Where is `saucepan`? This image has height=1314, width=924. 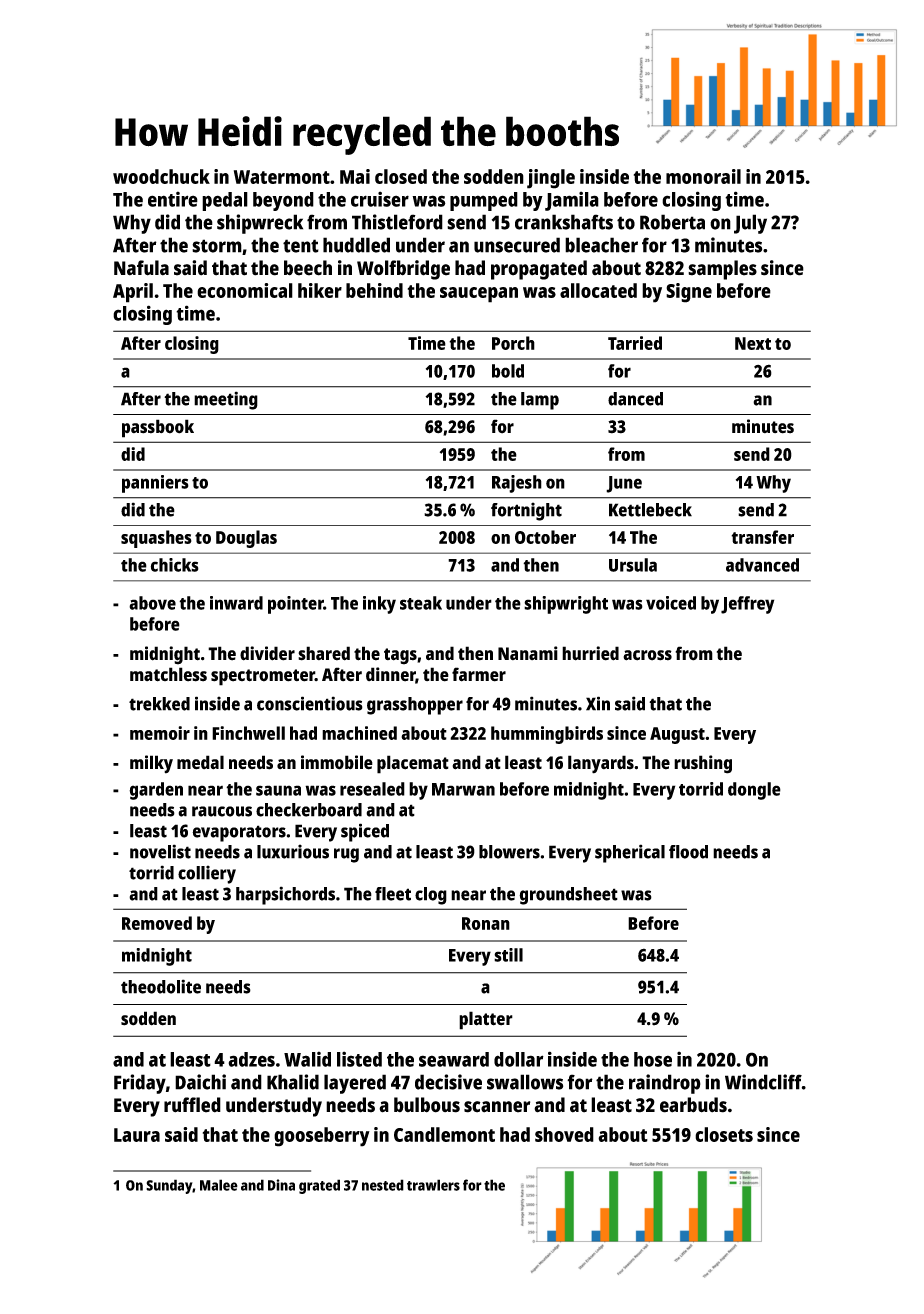 saucepan is located at coordinates (479, 295).
